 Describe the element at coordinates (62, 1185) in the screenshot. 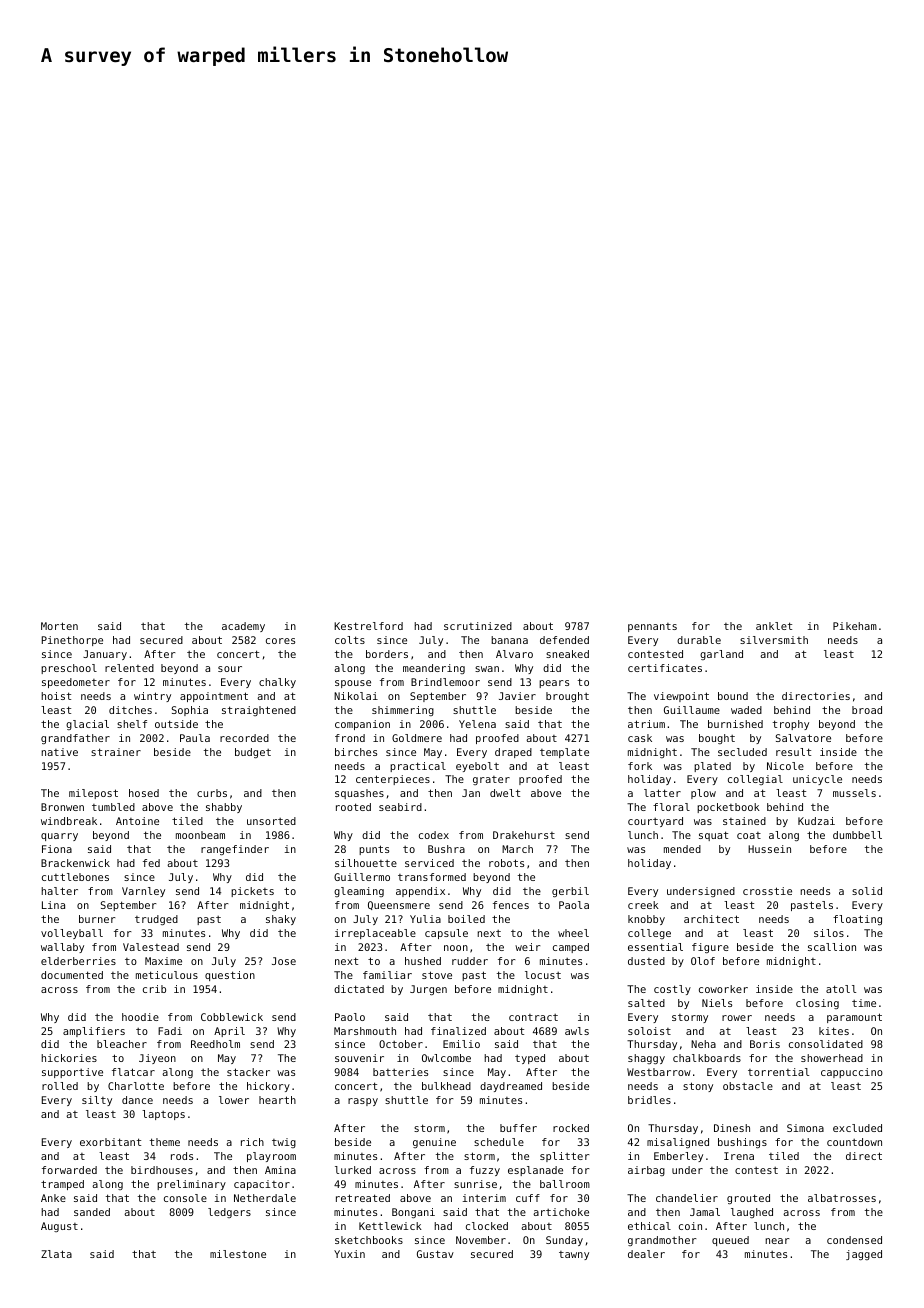

I see `tramped` at that location.
